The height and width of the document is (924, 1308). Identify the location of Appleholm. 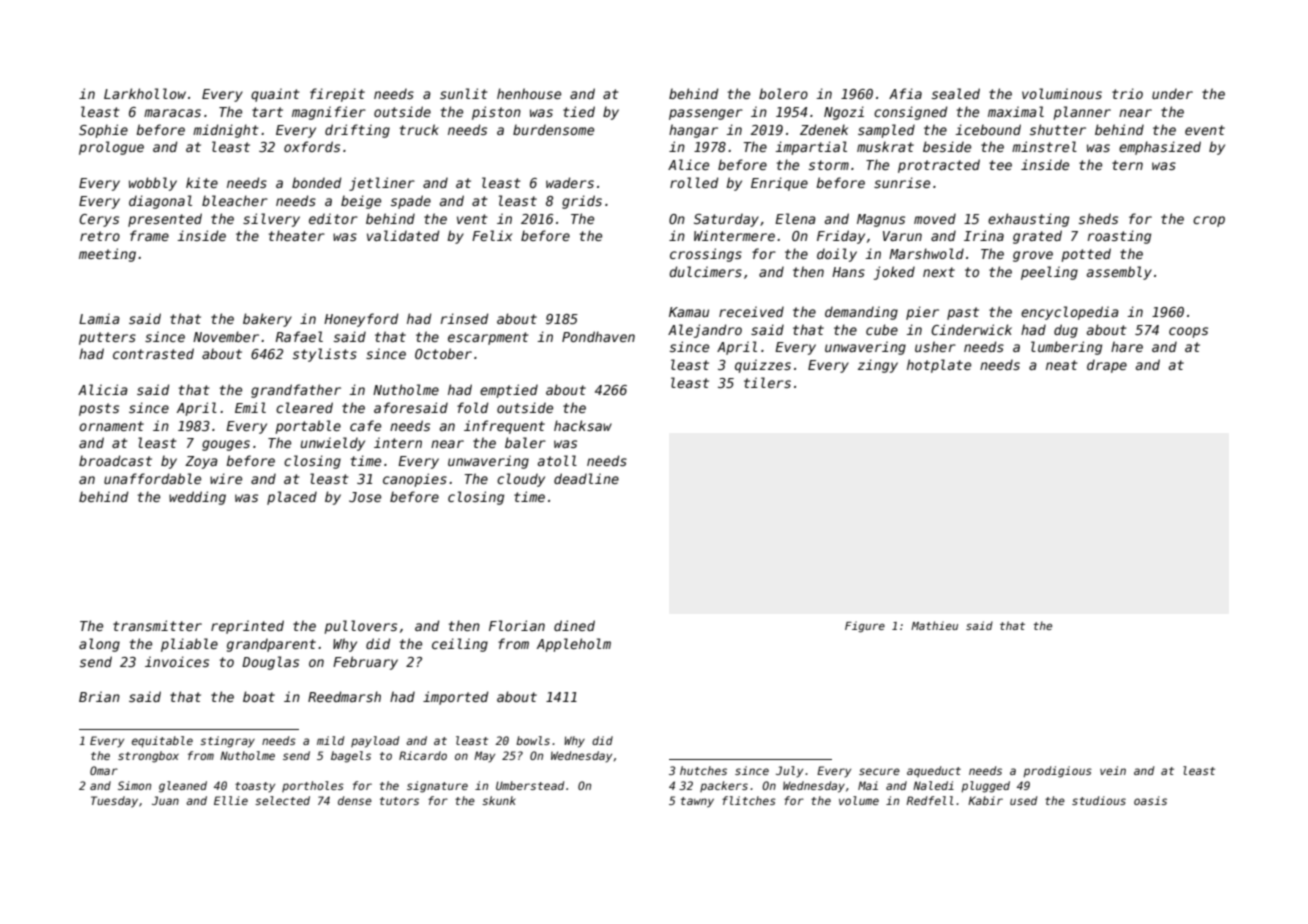
(574, 645).
